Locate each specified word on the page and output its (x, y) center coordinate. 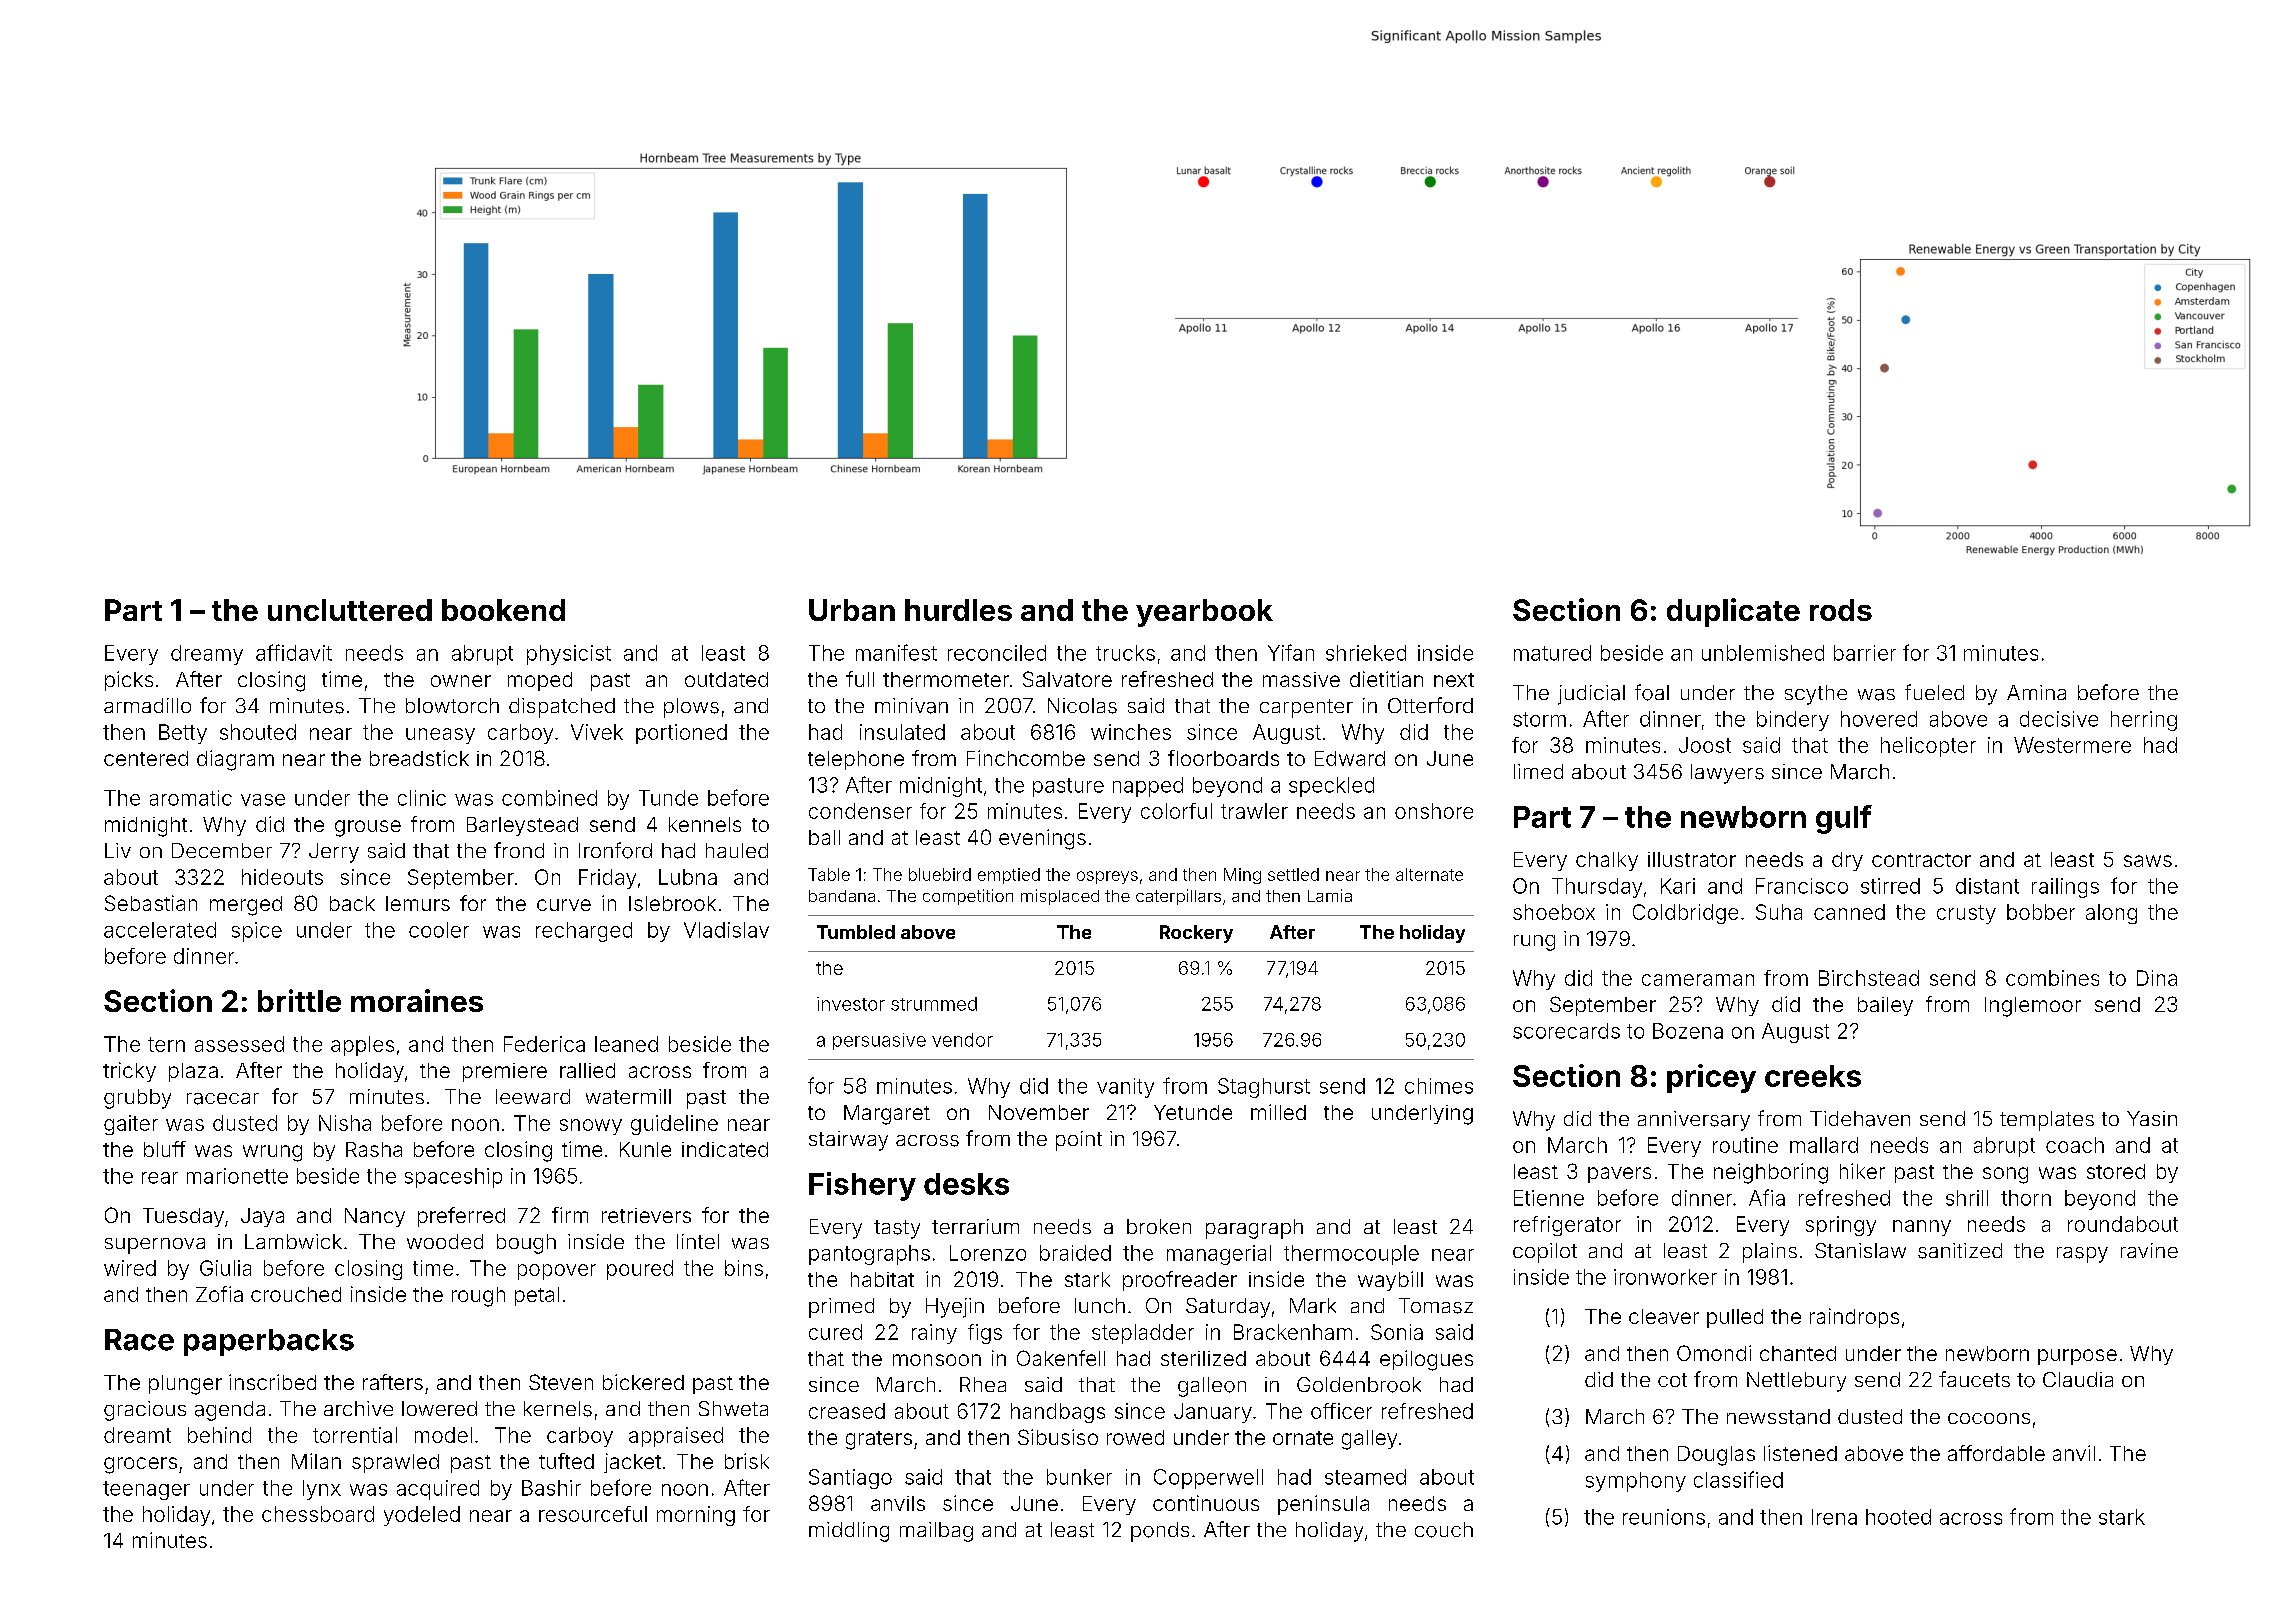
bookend (503, 610)
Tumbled (856, 932)
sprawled (395, 1463)
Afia (1767, 1197)
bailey (1885, 1006)
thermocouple (1351, 1255)
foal (1652, 692)
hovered (1879, 719)
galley (1369, 1440)
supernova (155, 1246)
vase (263, 800)
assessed (239, 1044)
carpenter (1306, 708)
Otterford (1430, 705)
